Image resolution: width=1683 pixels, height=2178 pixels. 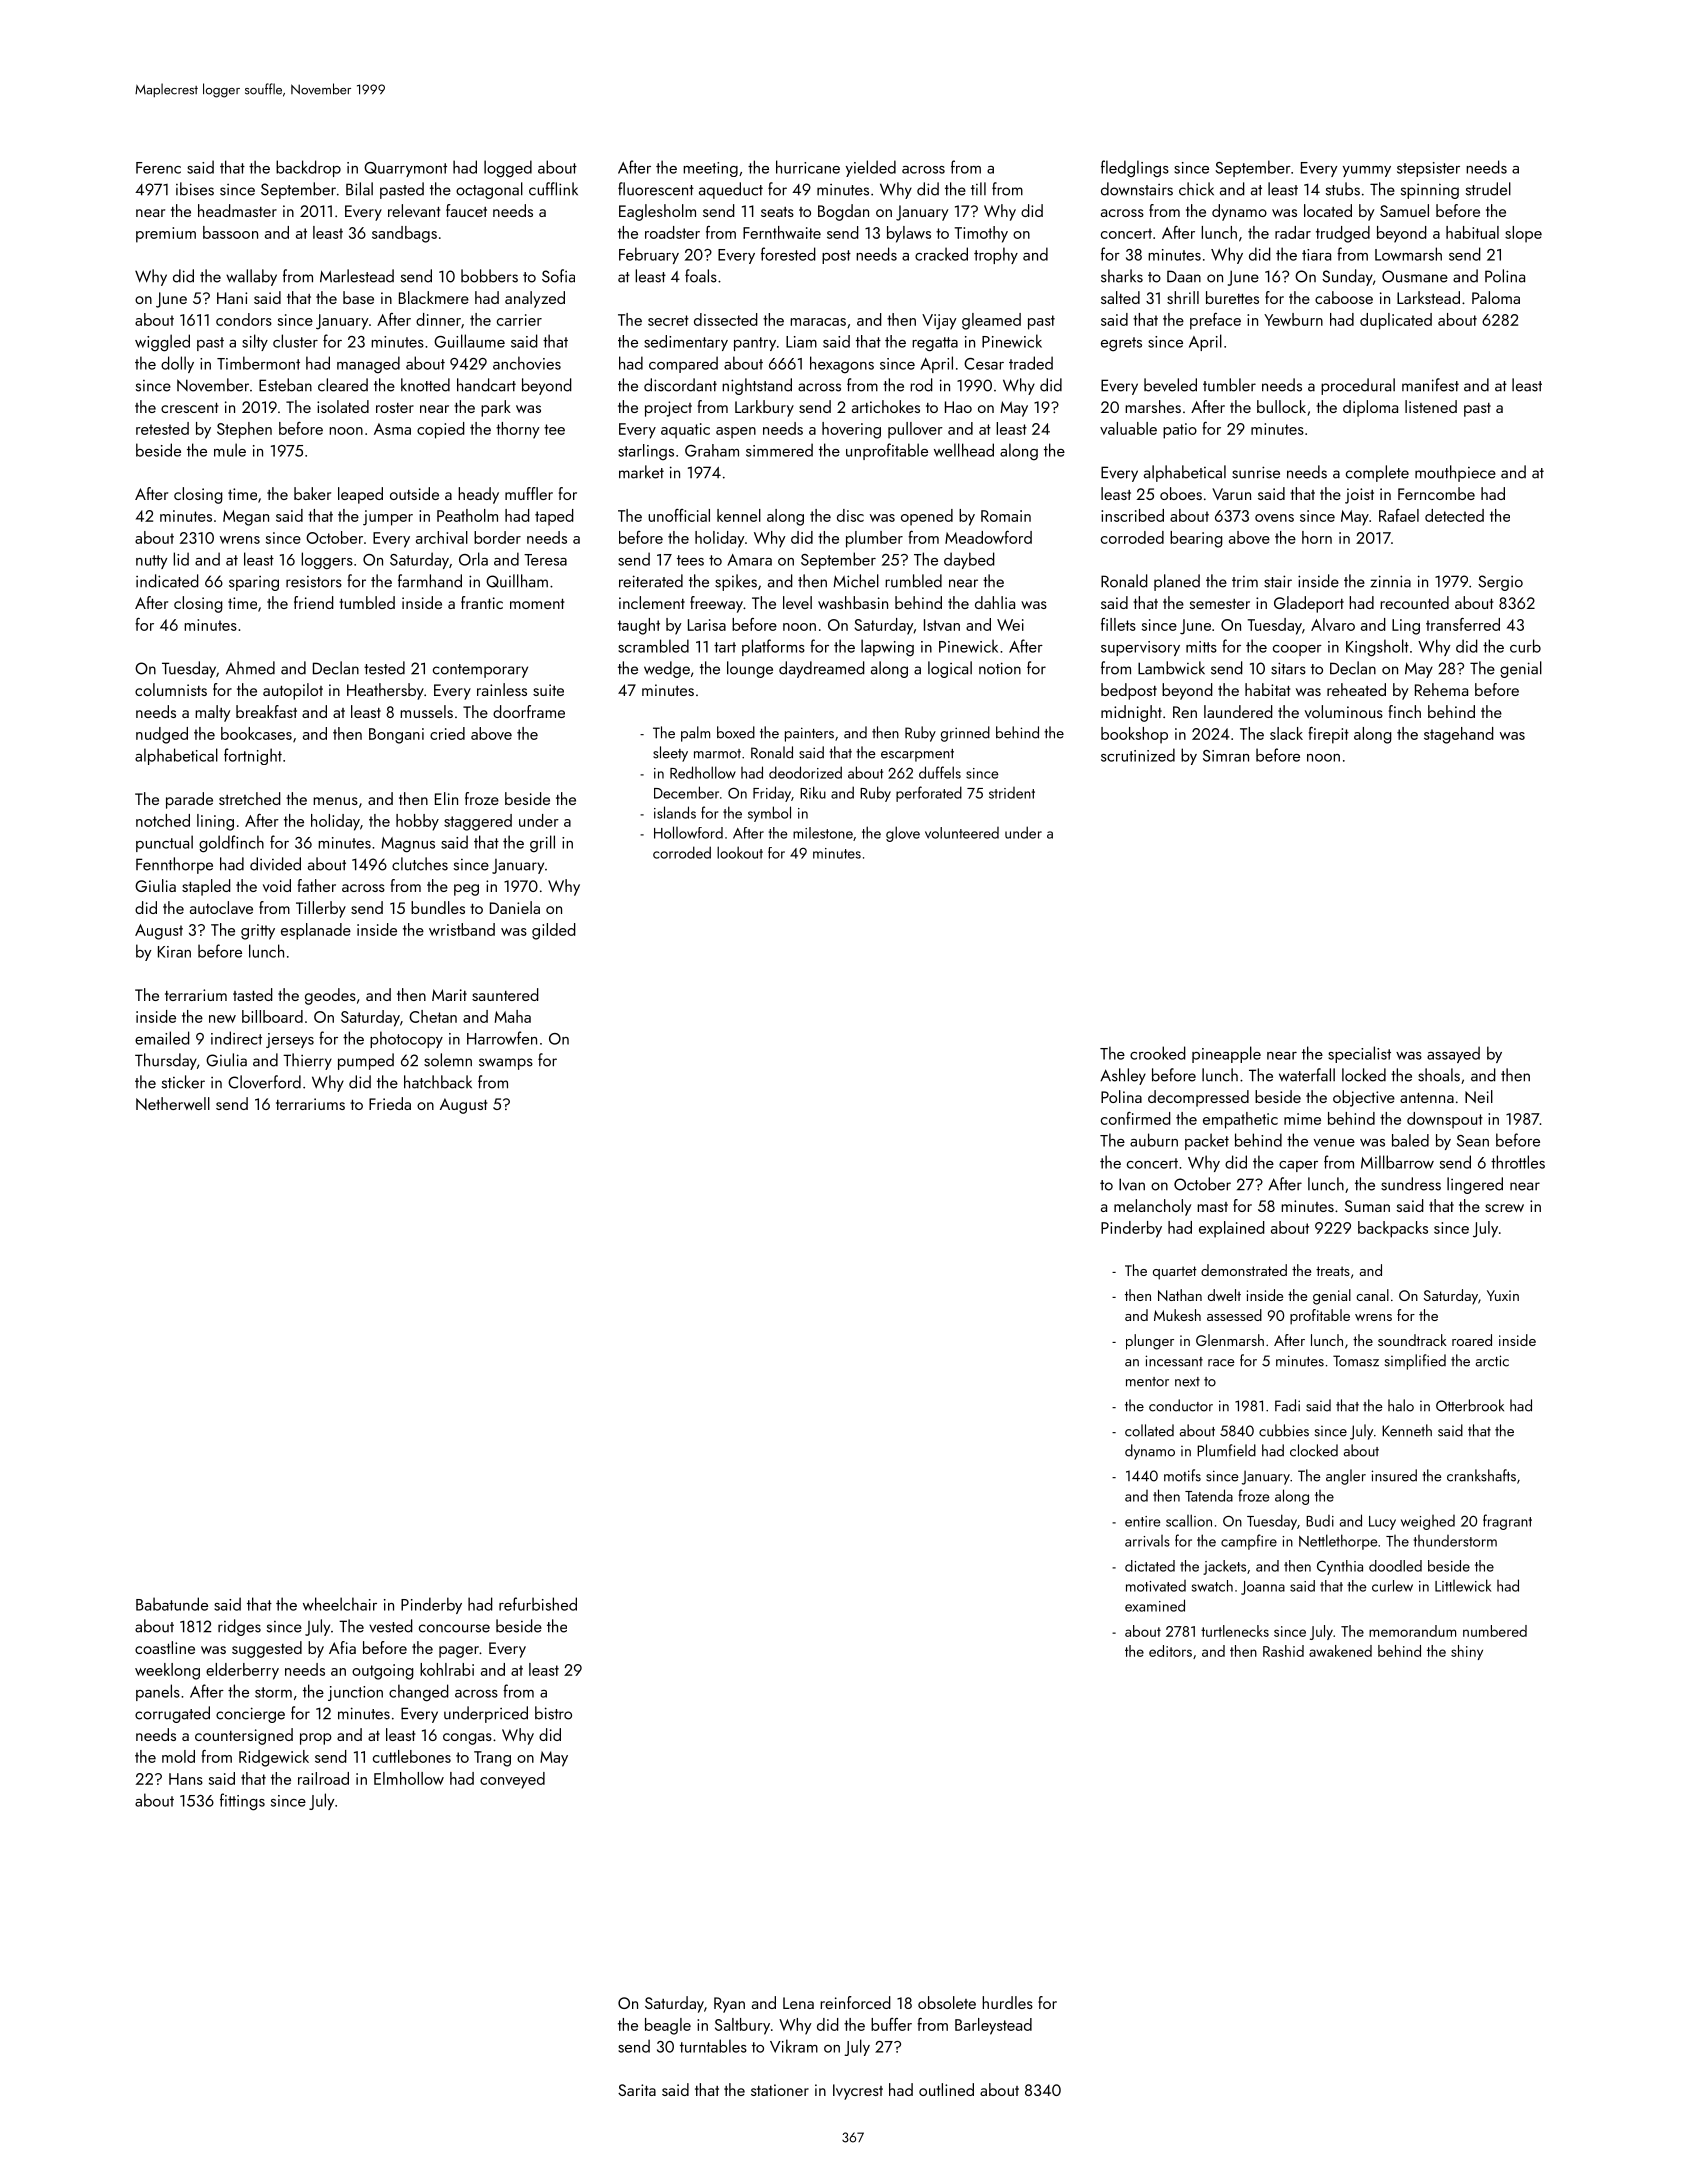 What do you see at coordinates (1007, 2002) in the screenshot?
I see `hurdles` at bounding box center [1007, 2002].
